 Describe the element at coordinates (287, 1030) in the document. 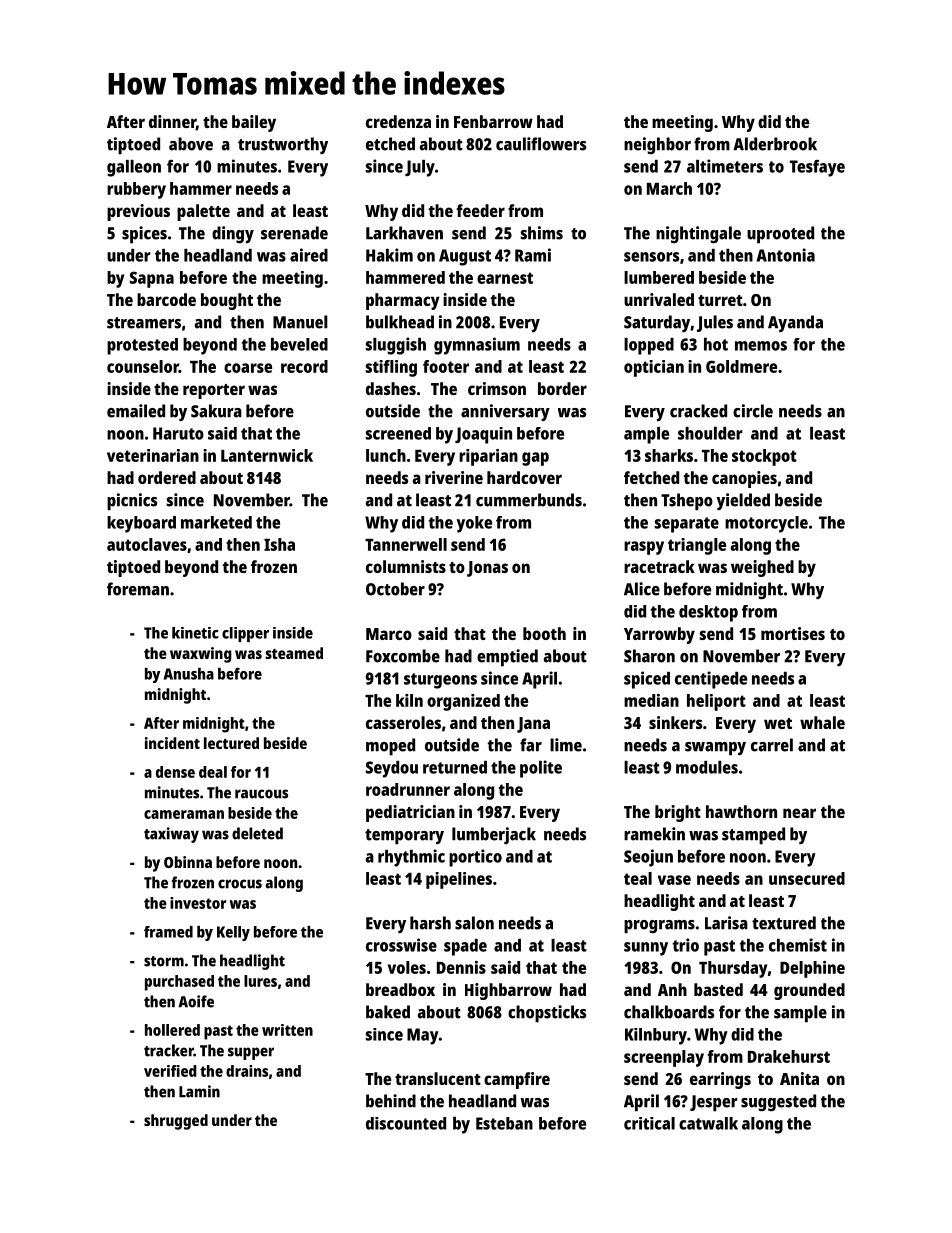

I see `written` at that location.
